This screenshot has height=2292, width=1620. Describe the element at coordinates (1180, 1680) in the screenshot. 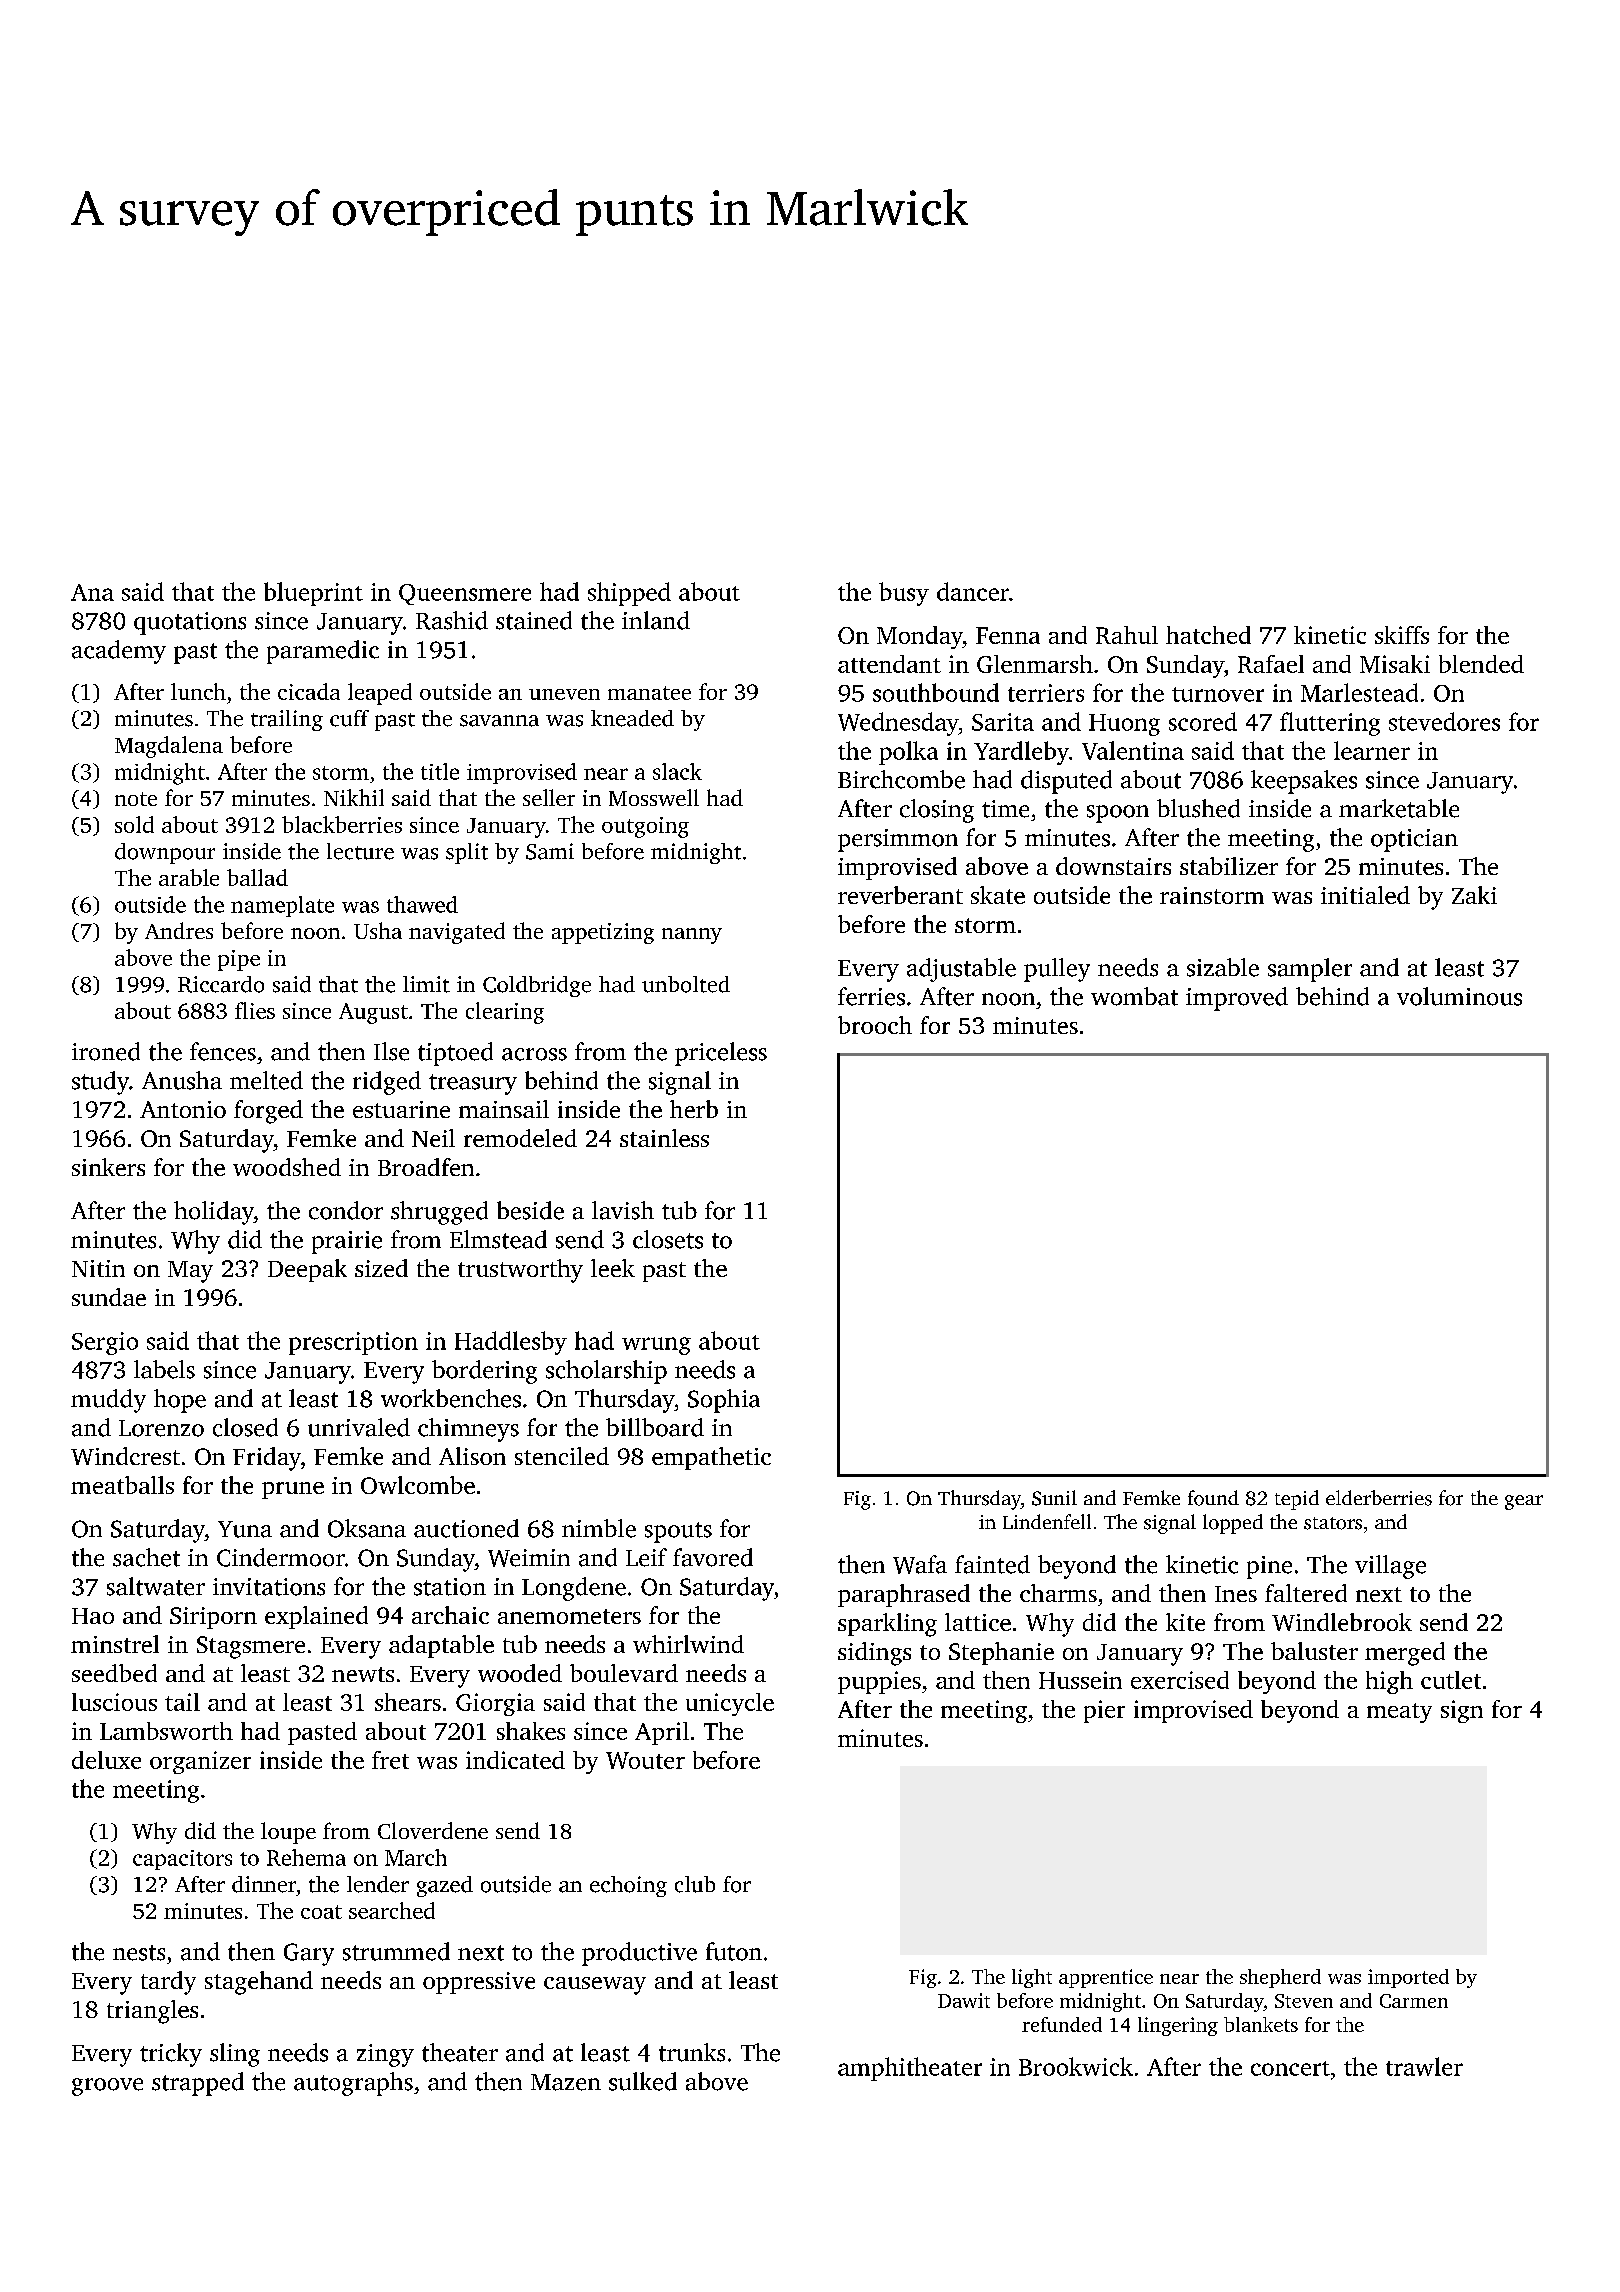

I see `exercised` at that location.
